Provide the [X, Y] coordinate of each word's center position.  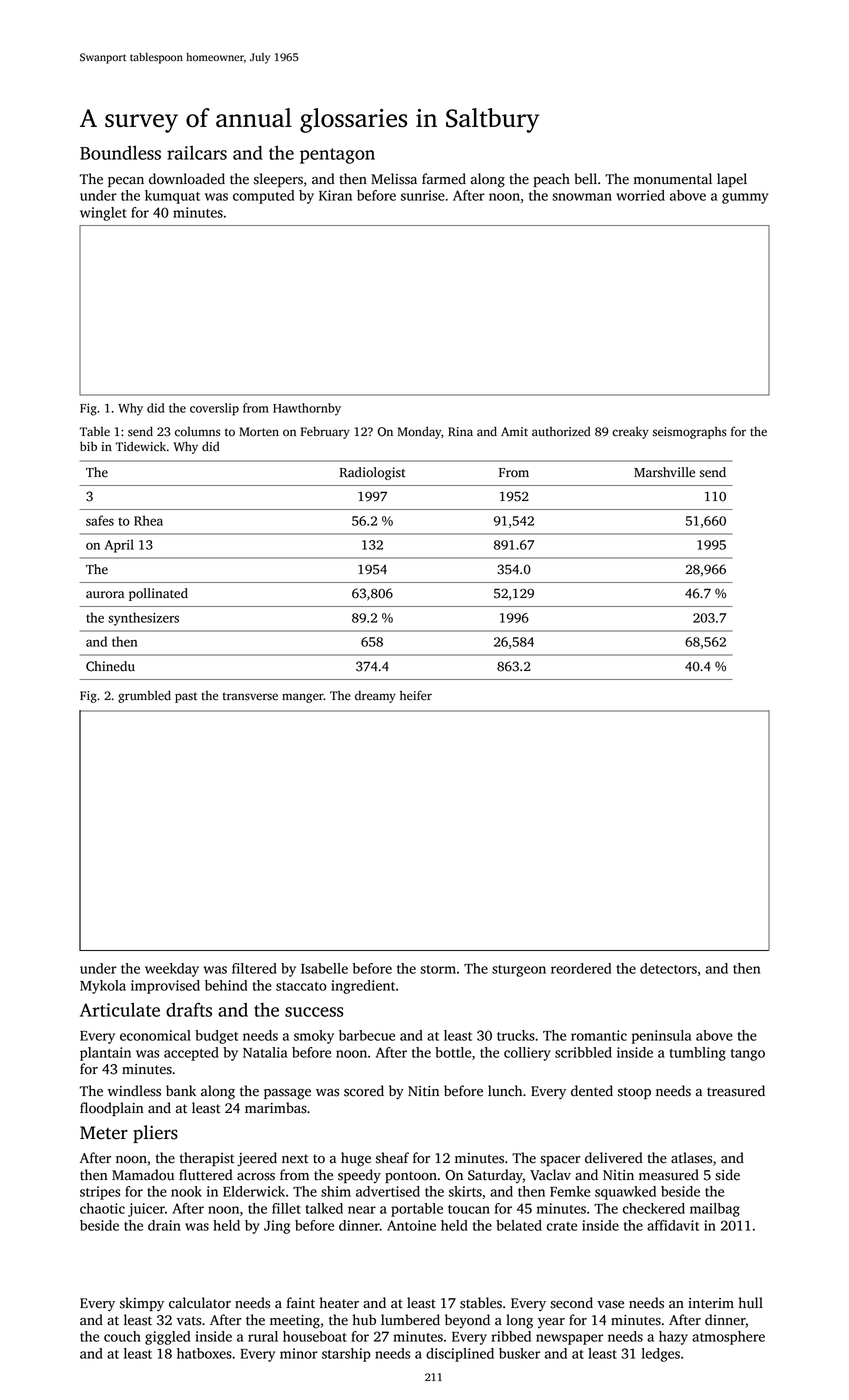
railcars [197, 153]
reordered [581, 968]
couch [122, 1336]
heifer [416, 695]
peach [552, 180]
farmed [444, 179]
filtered [254, 968]
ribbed [511, 1336]
